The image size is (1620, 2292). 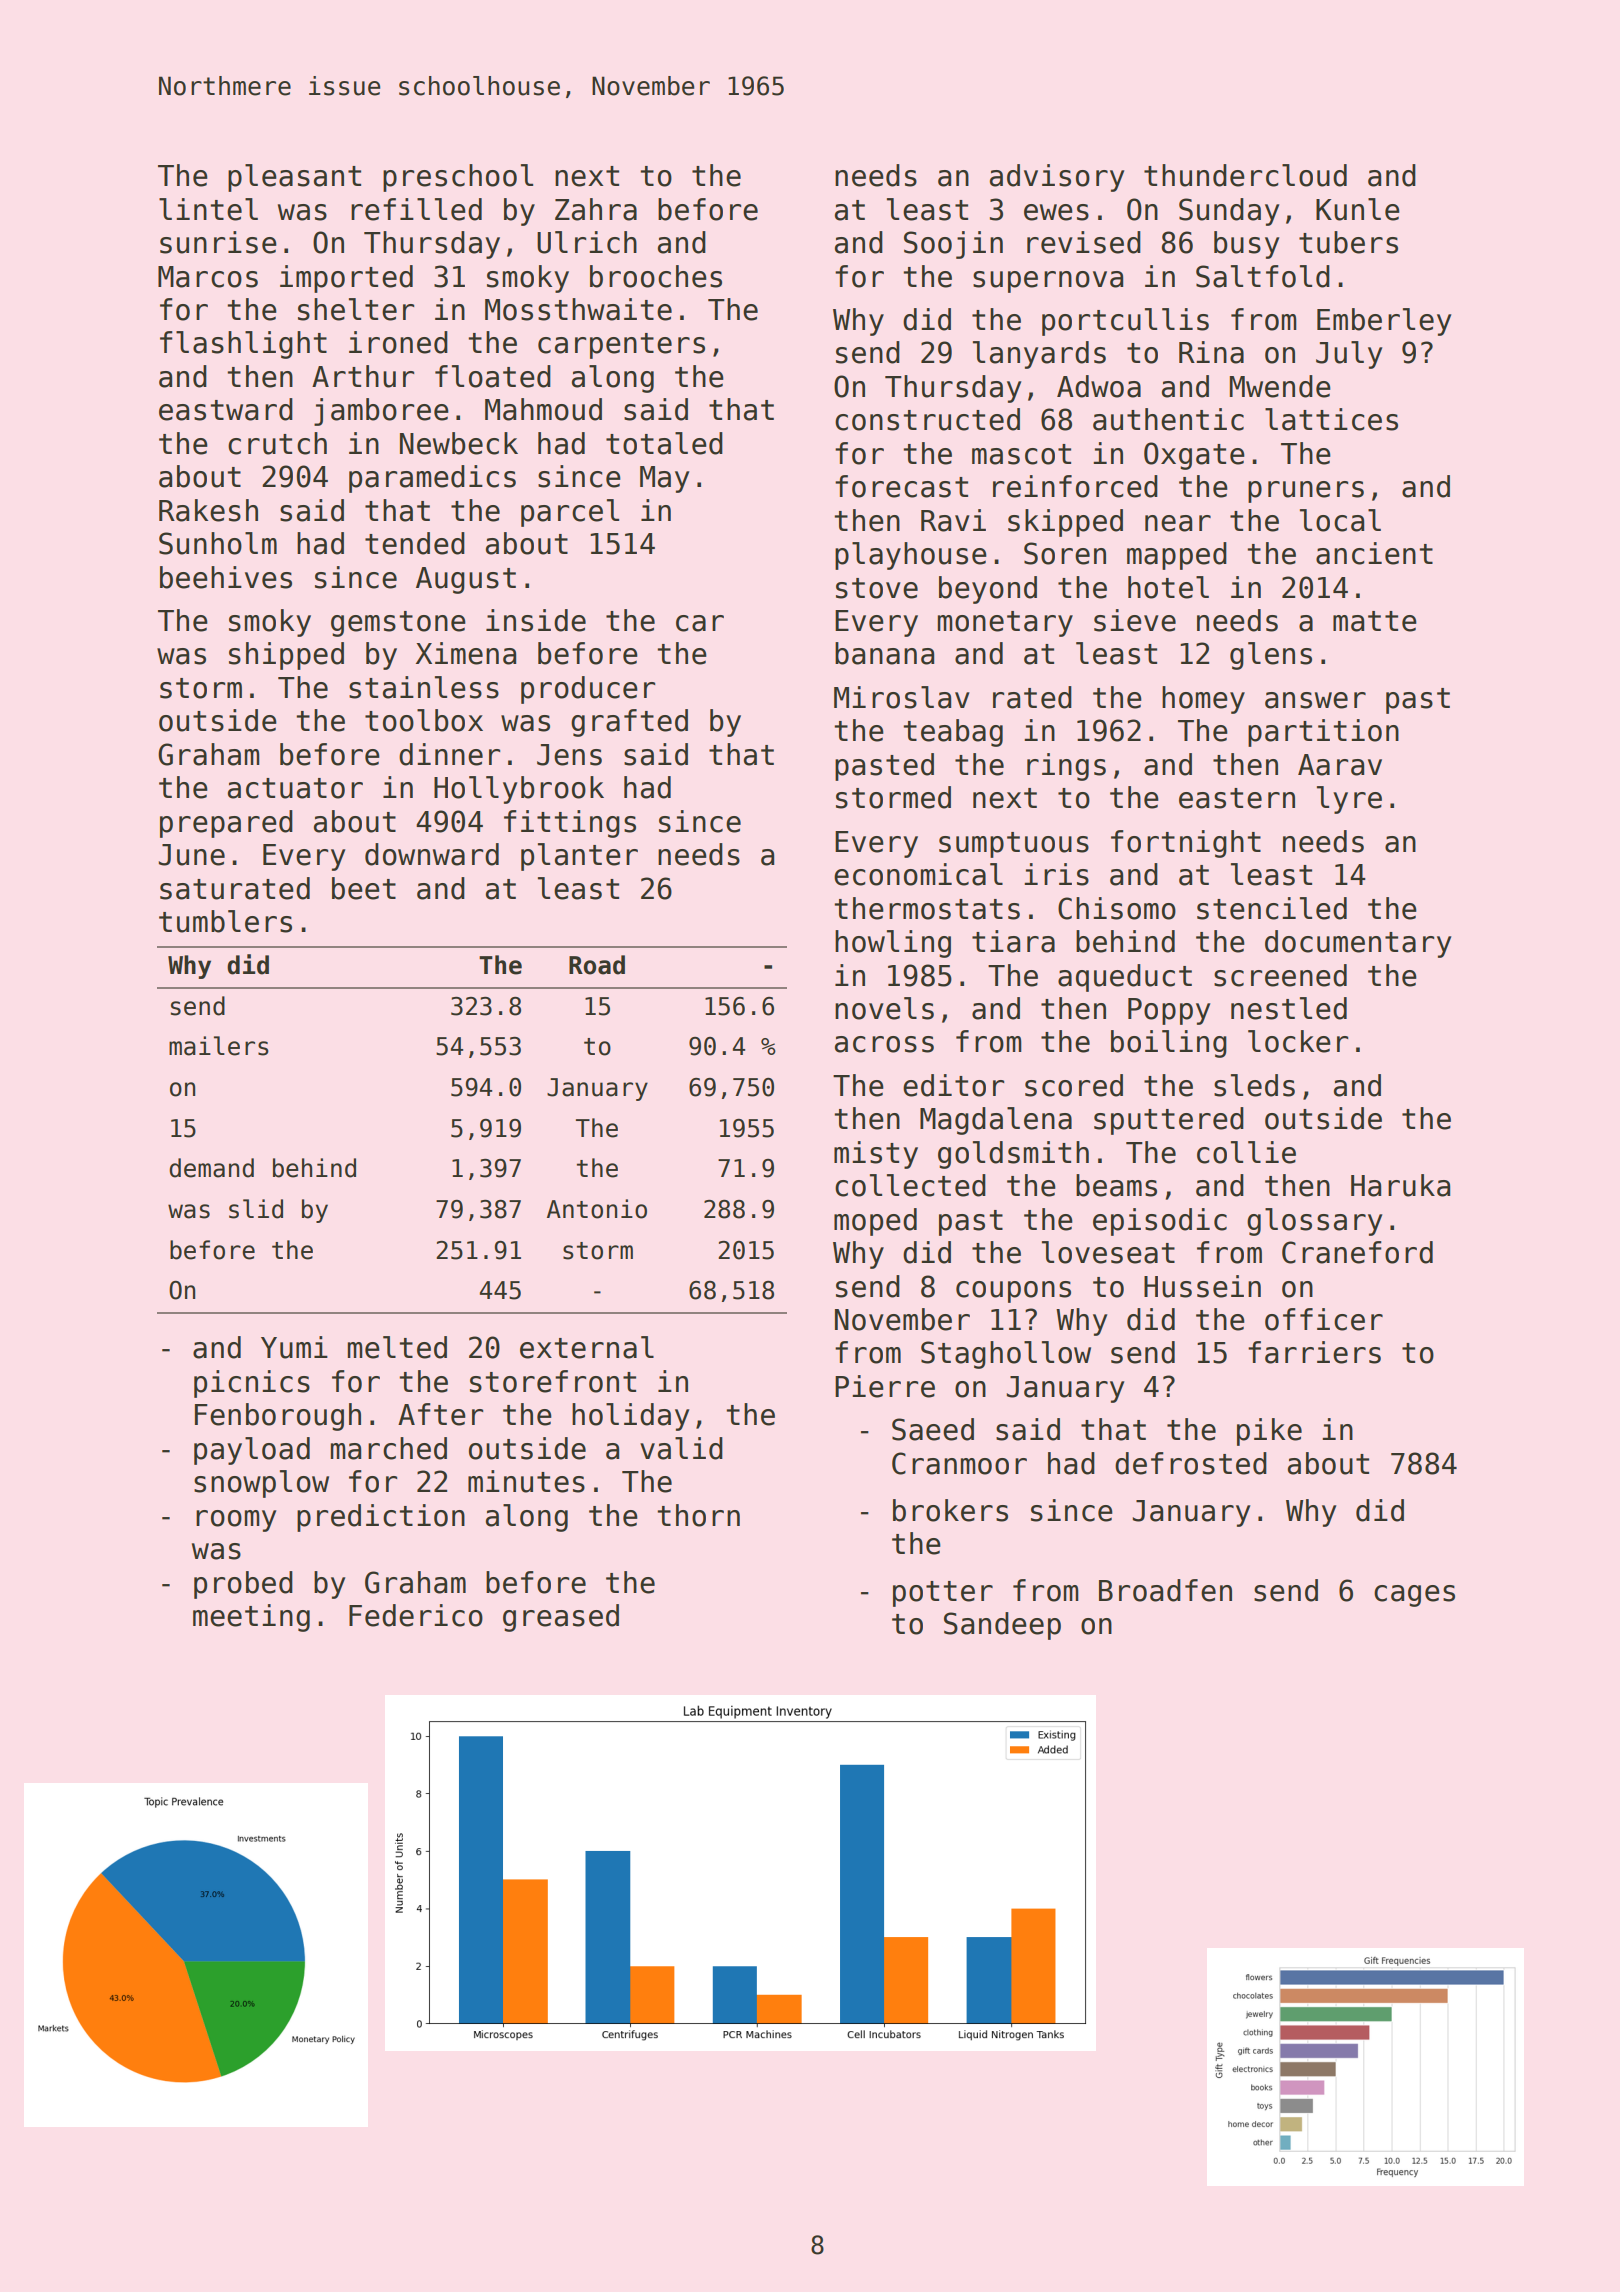 I want to click on toolbox, so click(x=424, y=720).
